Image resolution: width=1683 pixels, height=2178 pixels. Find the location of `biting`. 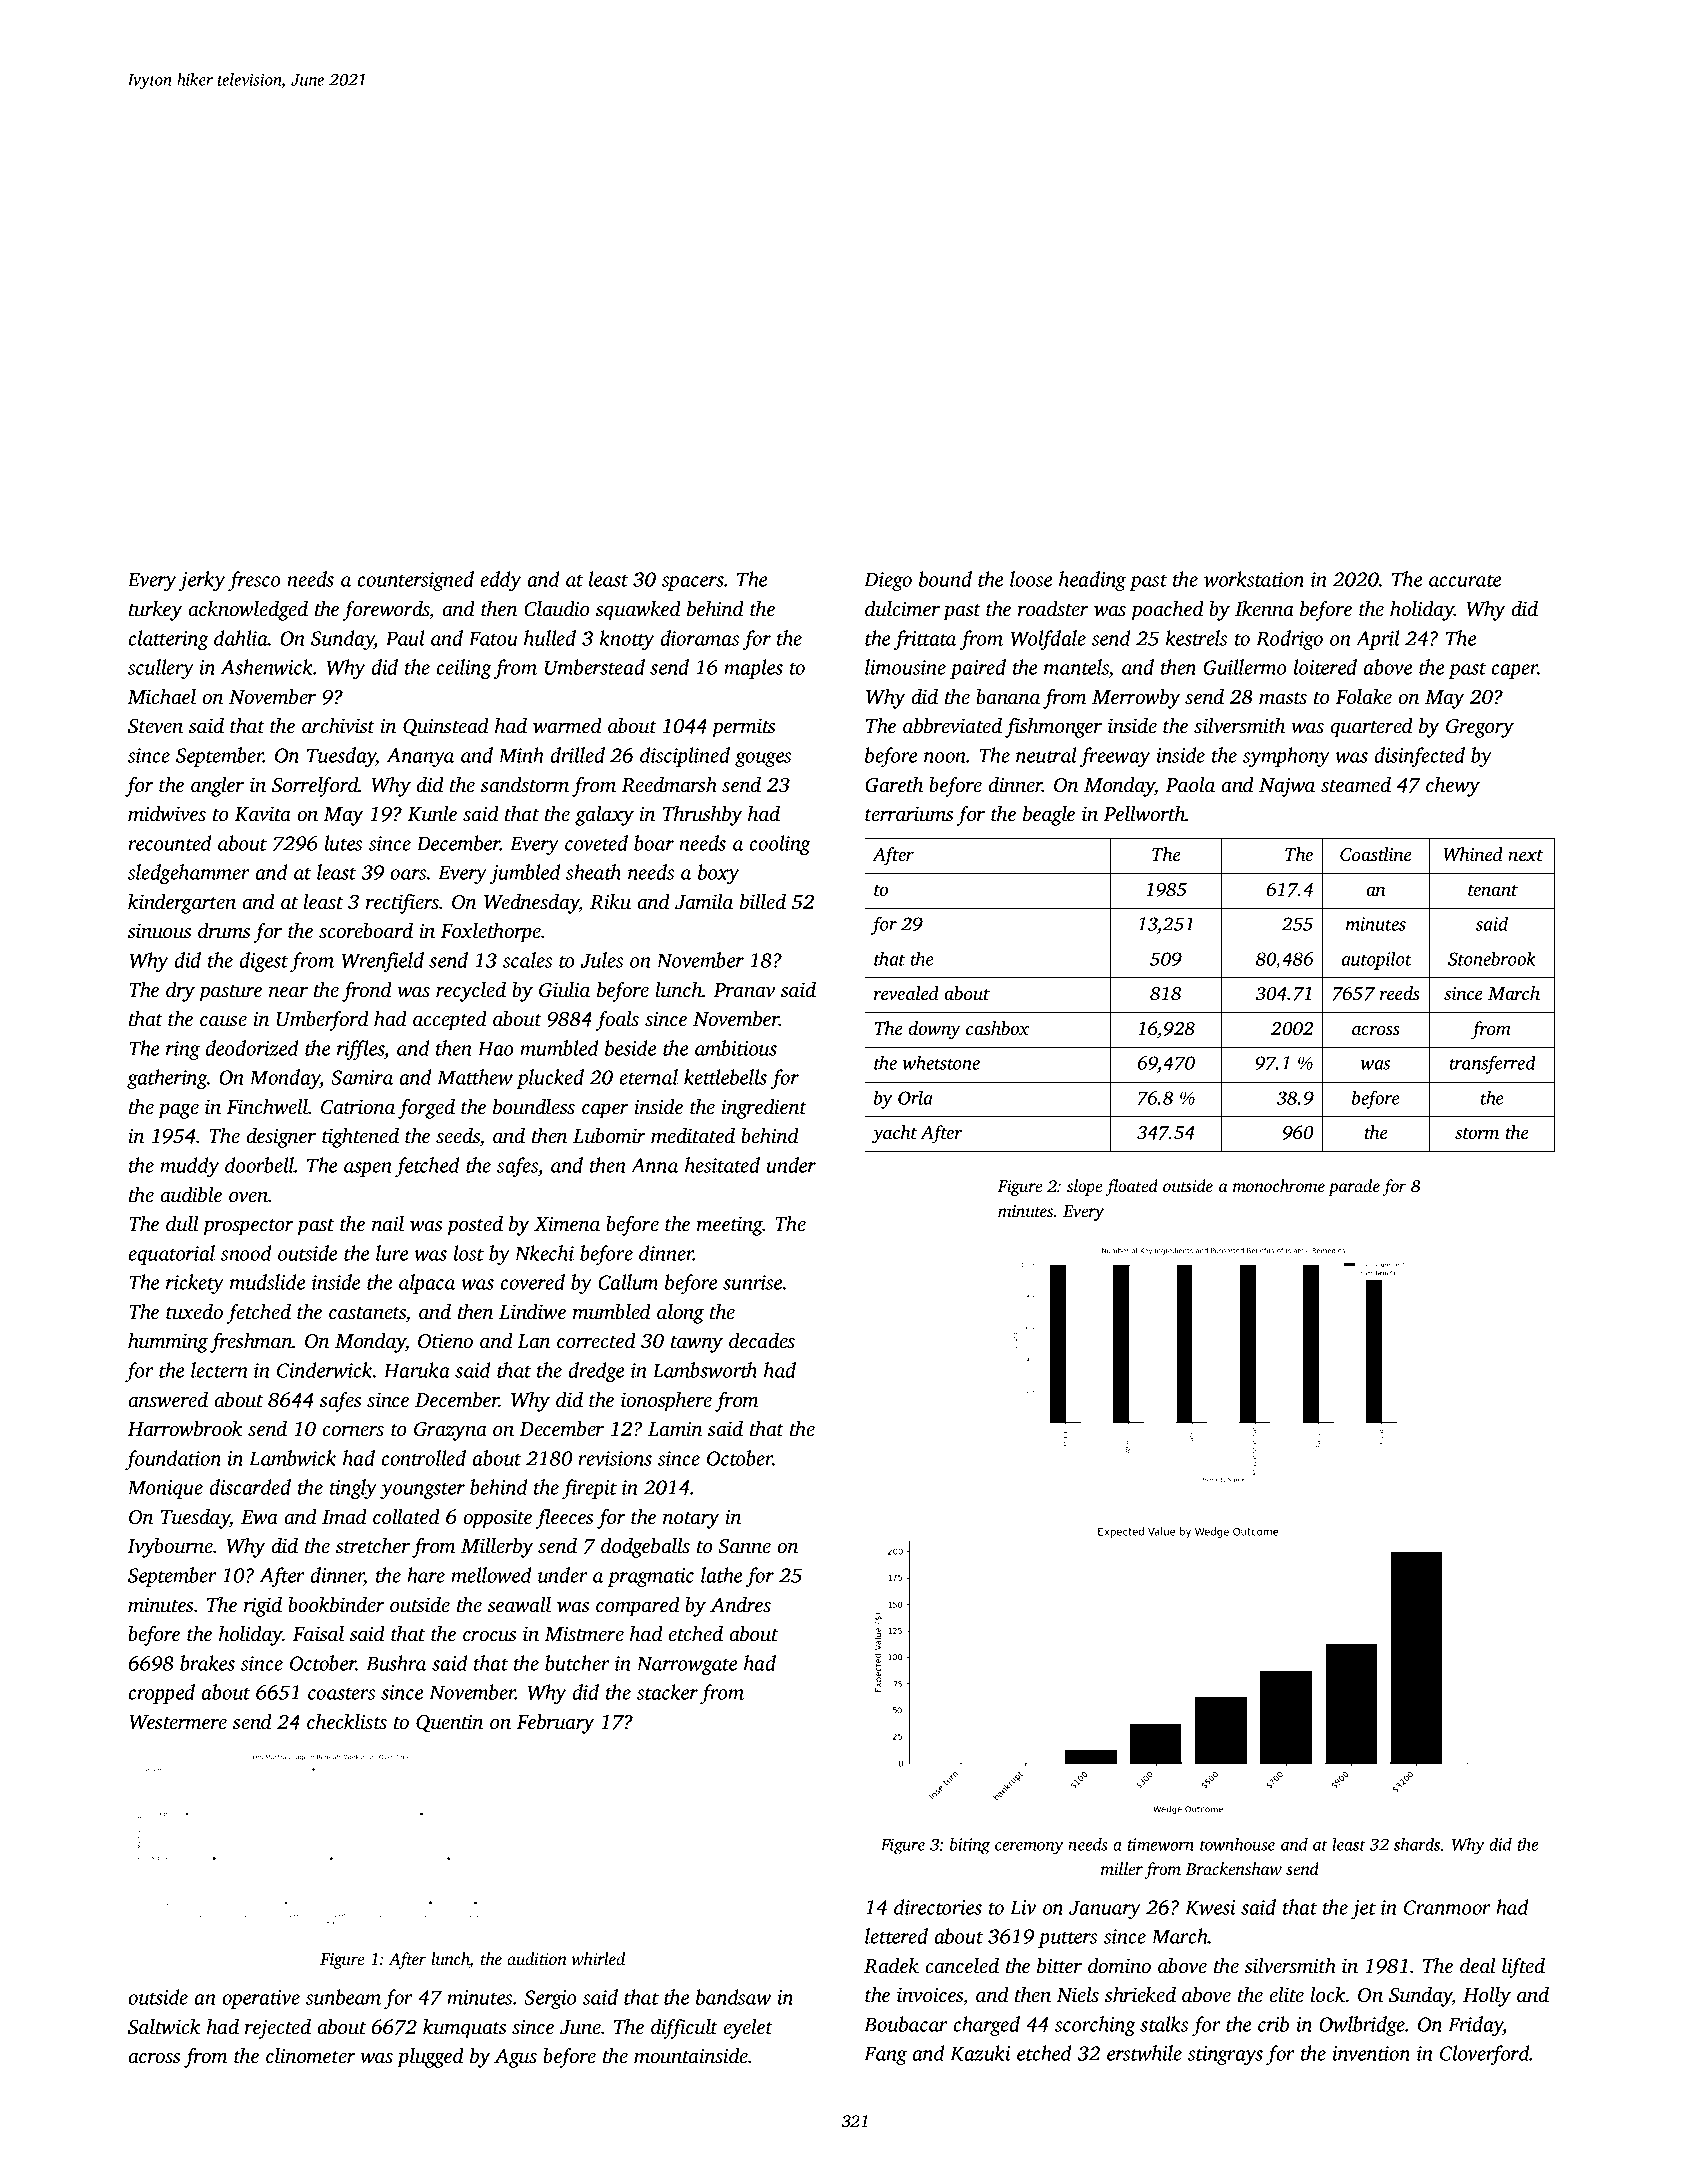

biting is located at coordinates (970, 1846).
